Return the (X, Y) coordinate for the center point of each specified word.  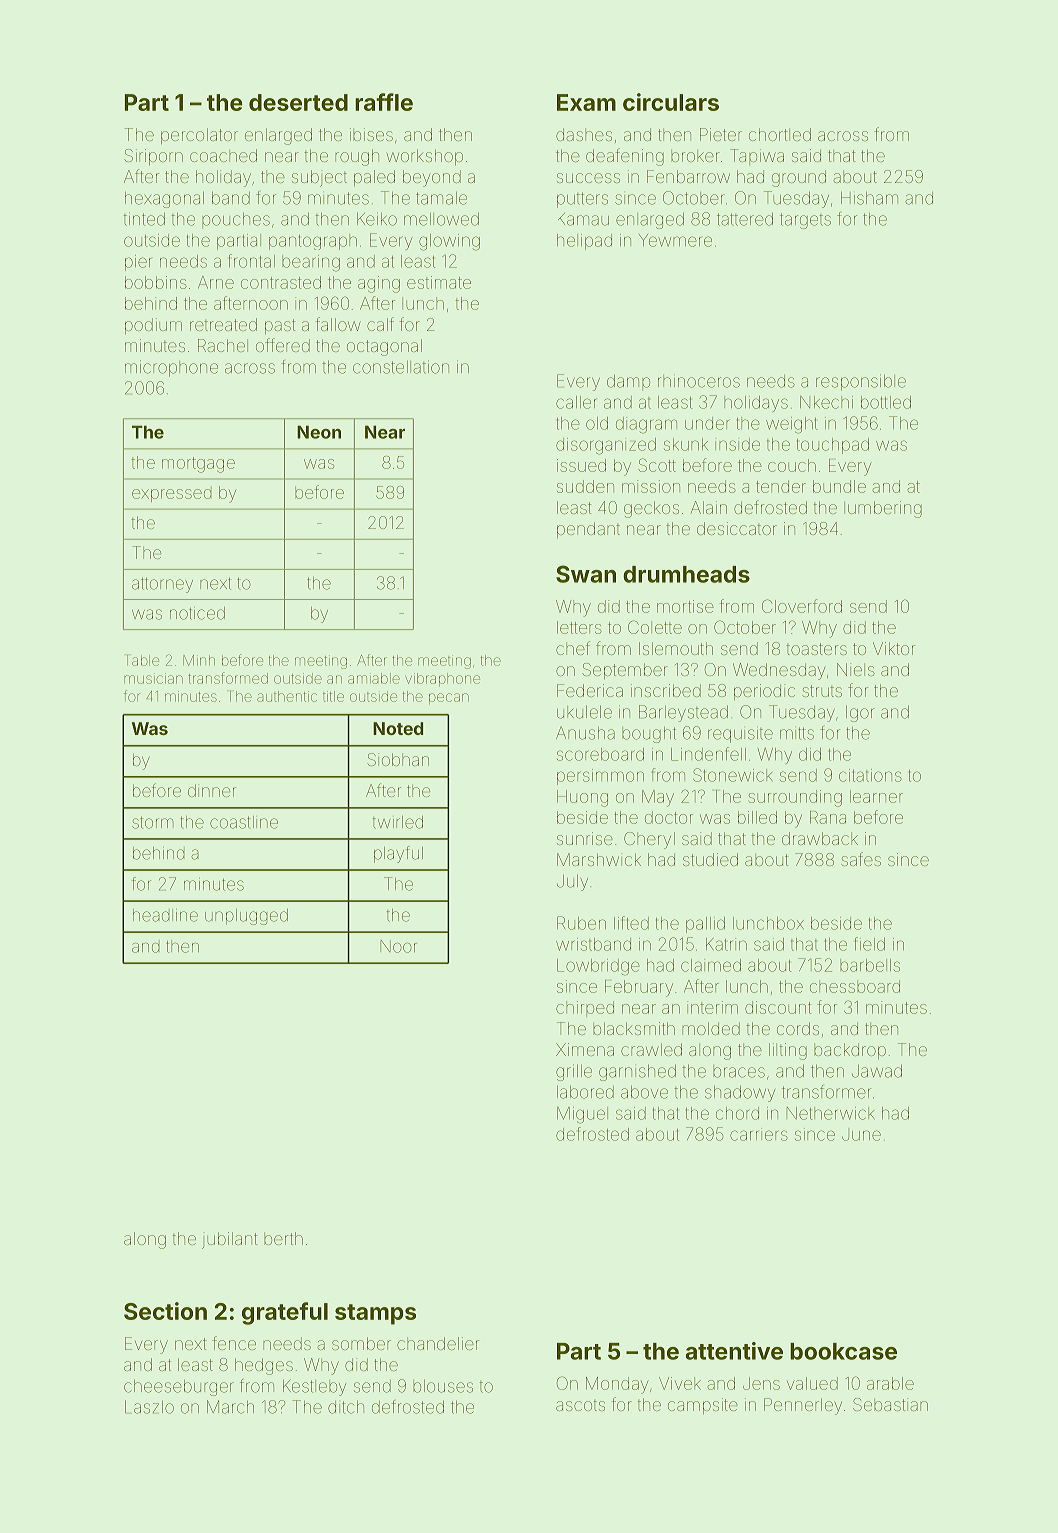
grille (574, 1072)
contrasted (281, 282)
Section (165, 1311)
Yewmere (675, 240)
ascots (580, 1405)
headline (165, 915)
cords (798, 1028)
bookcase (843, 1351)
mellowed (441, 219)
